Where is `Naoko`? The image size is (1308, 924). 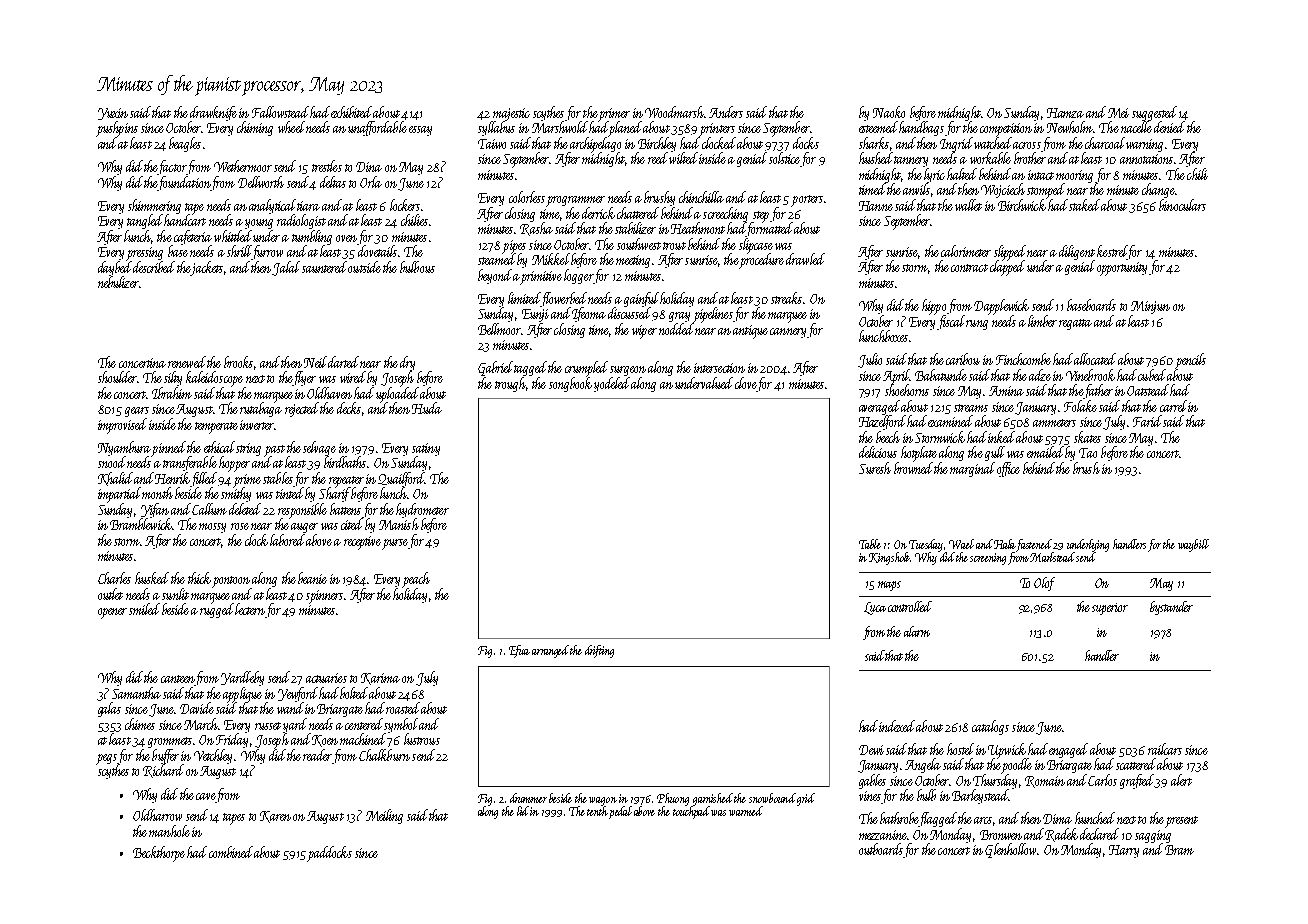
Naoko is located at coordinates (889, 112).
